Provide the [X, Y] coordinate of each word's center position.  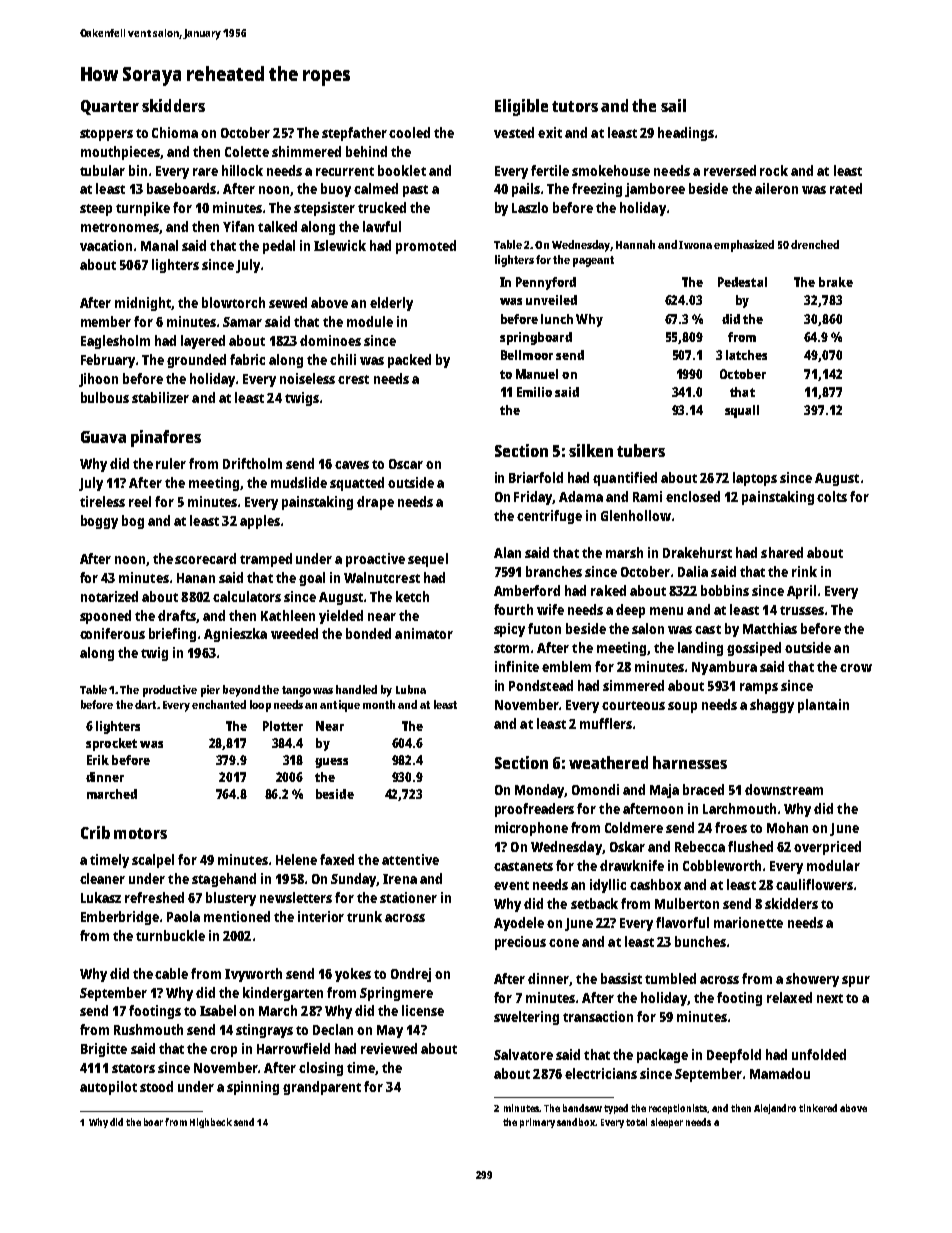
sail [673, 105]
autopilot [108, 1088]
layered [203, 342]
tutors [575, 106]
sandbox [576, 1122]
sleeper [667, 1123]
